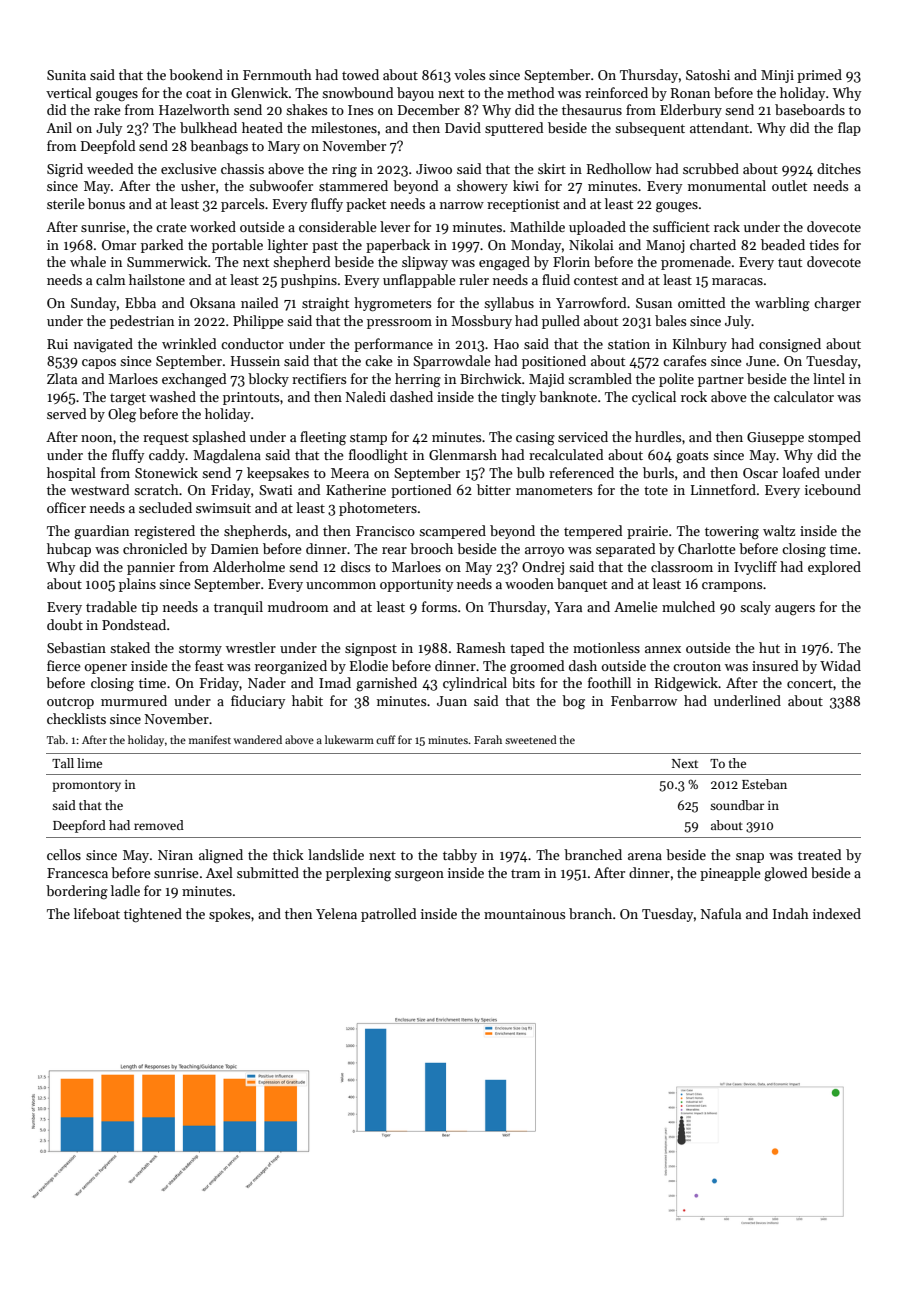 The height and width of the screenshot is (1316, 908). Describe the element at coordinates (96, 438) in the screenshot. I see `noon` at that location.
